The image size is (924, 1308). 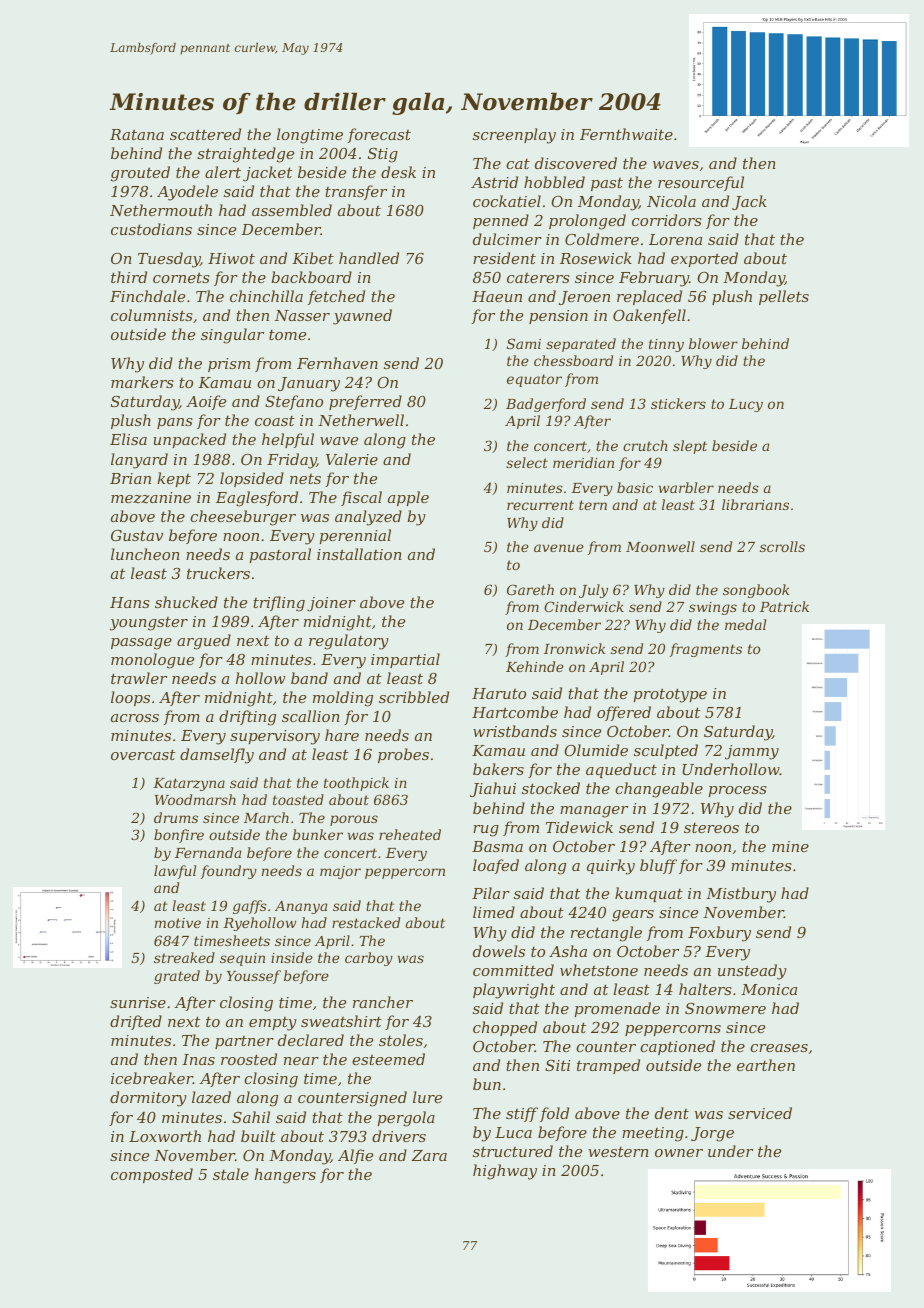 What do you see at coordinates (784, 297) in the screenshot?
I see `pellets` at bounding box center [784, 297].
